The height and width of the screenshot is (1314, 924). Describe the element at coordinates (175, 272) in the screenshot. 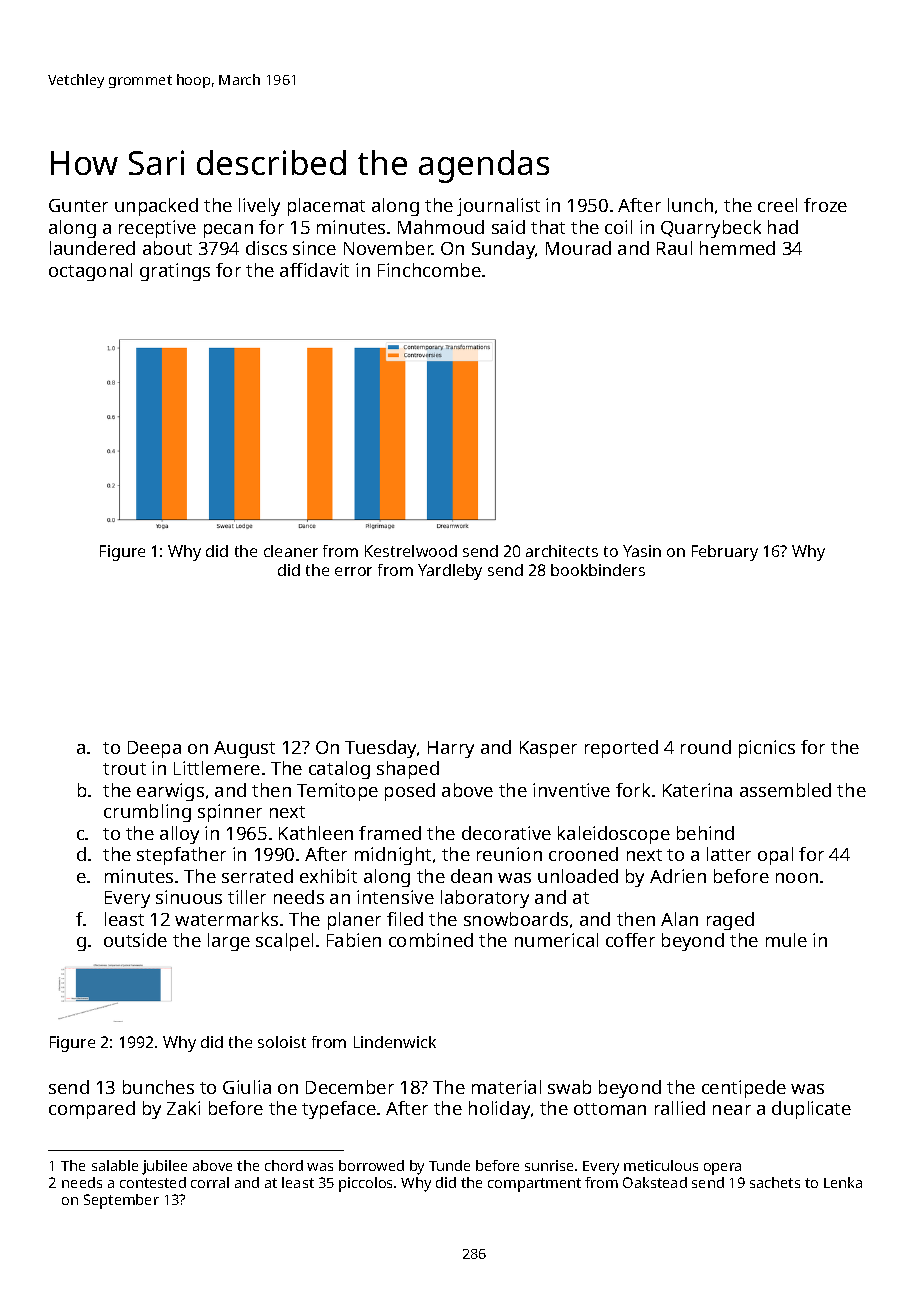

I see `gratings` at that location.
